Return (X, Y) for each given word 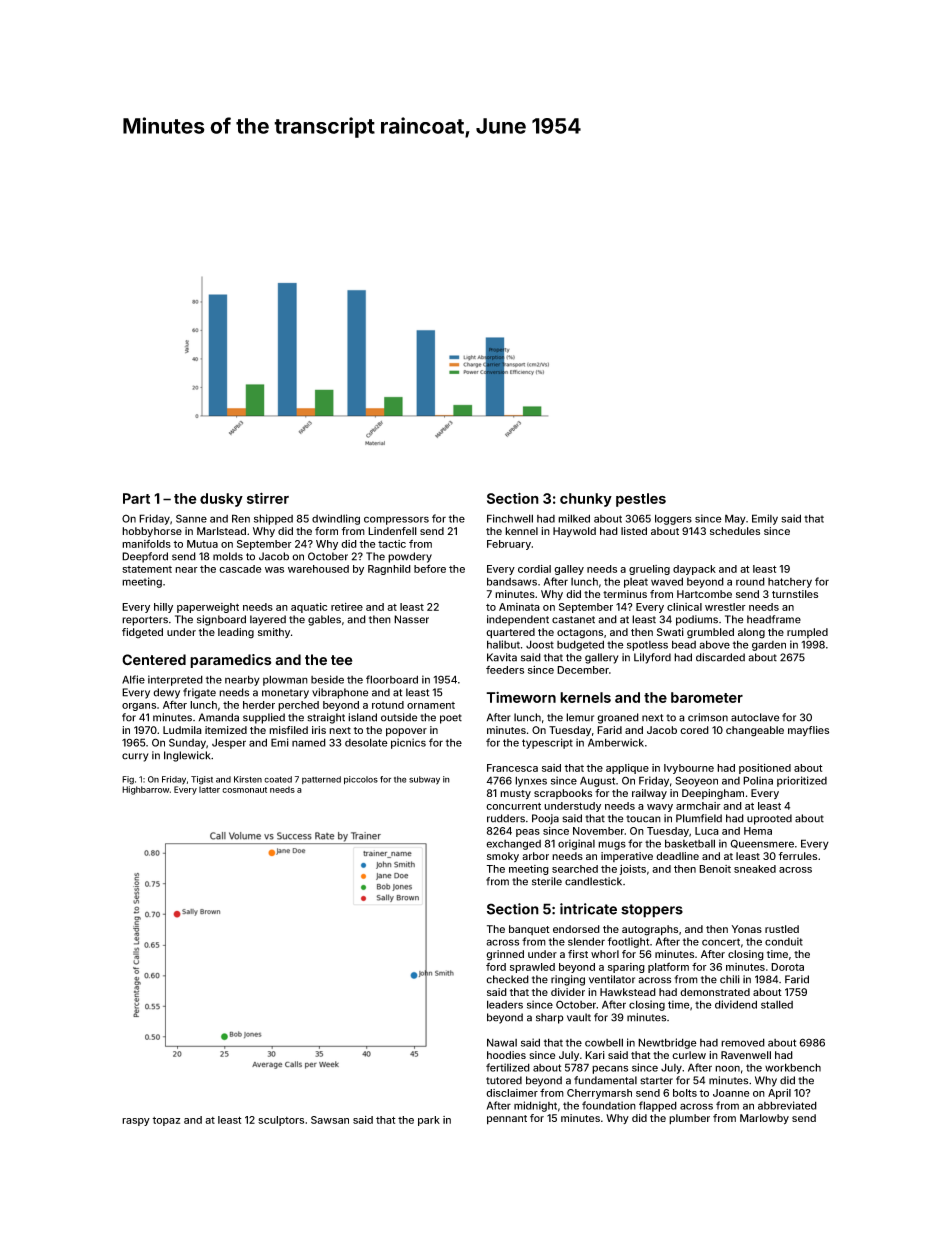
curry (135, 757)
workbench (793, 1067)
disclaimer (512, 1093)
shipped (273, 519)
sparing (626, 968)
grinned (505, 955)
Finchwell (510, 518)
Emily (765, 519)
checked (507, 979)
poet (451, 719)
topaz (166, 1121)
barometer (707, 697)
